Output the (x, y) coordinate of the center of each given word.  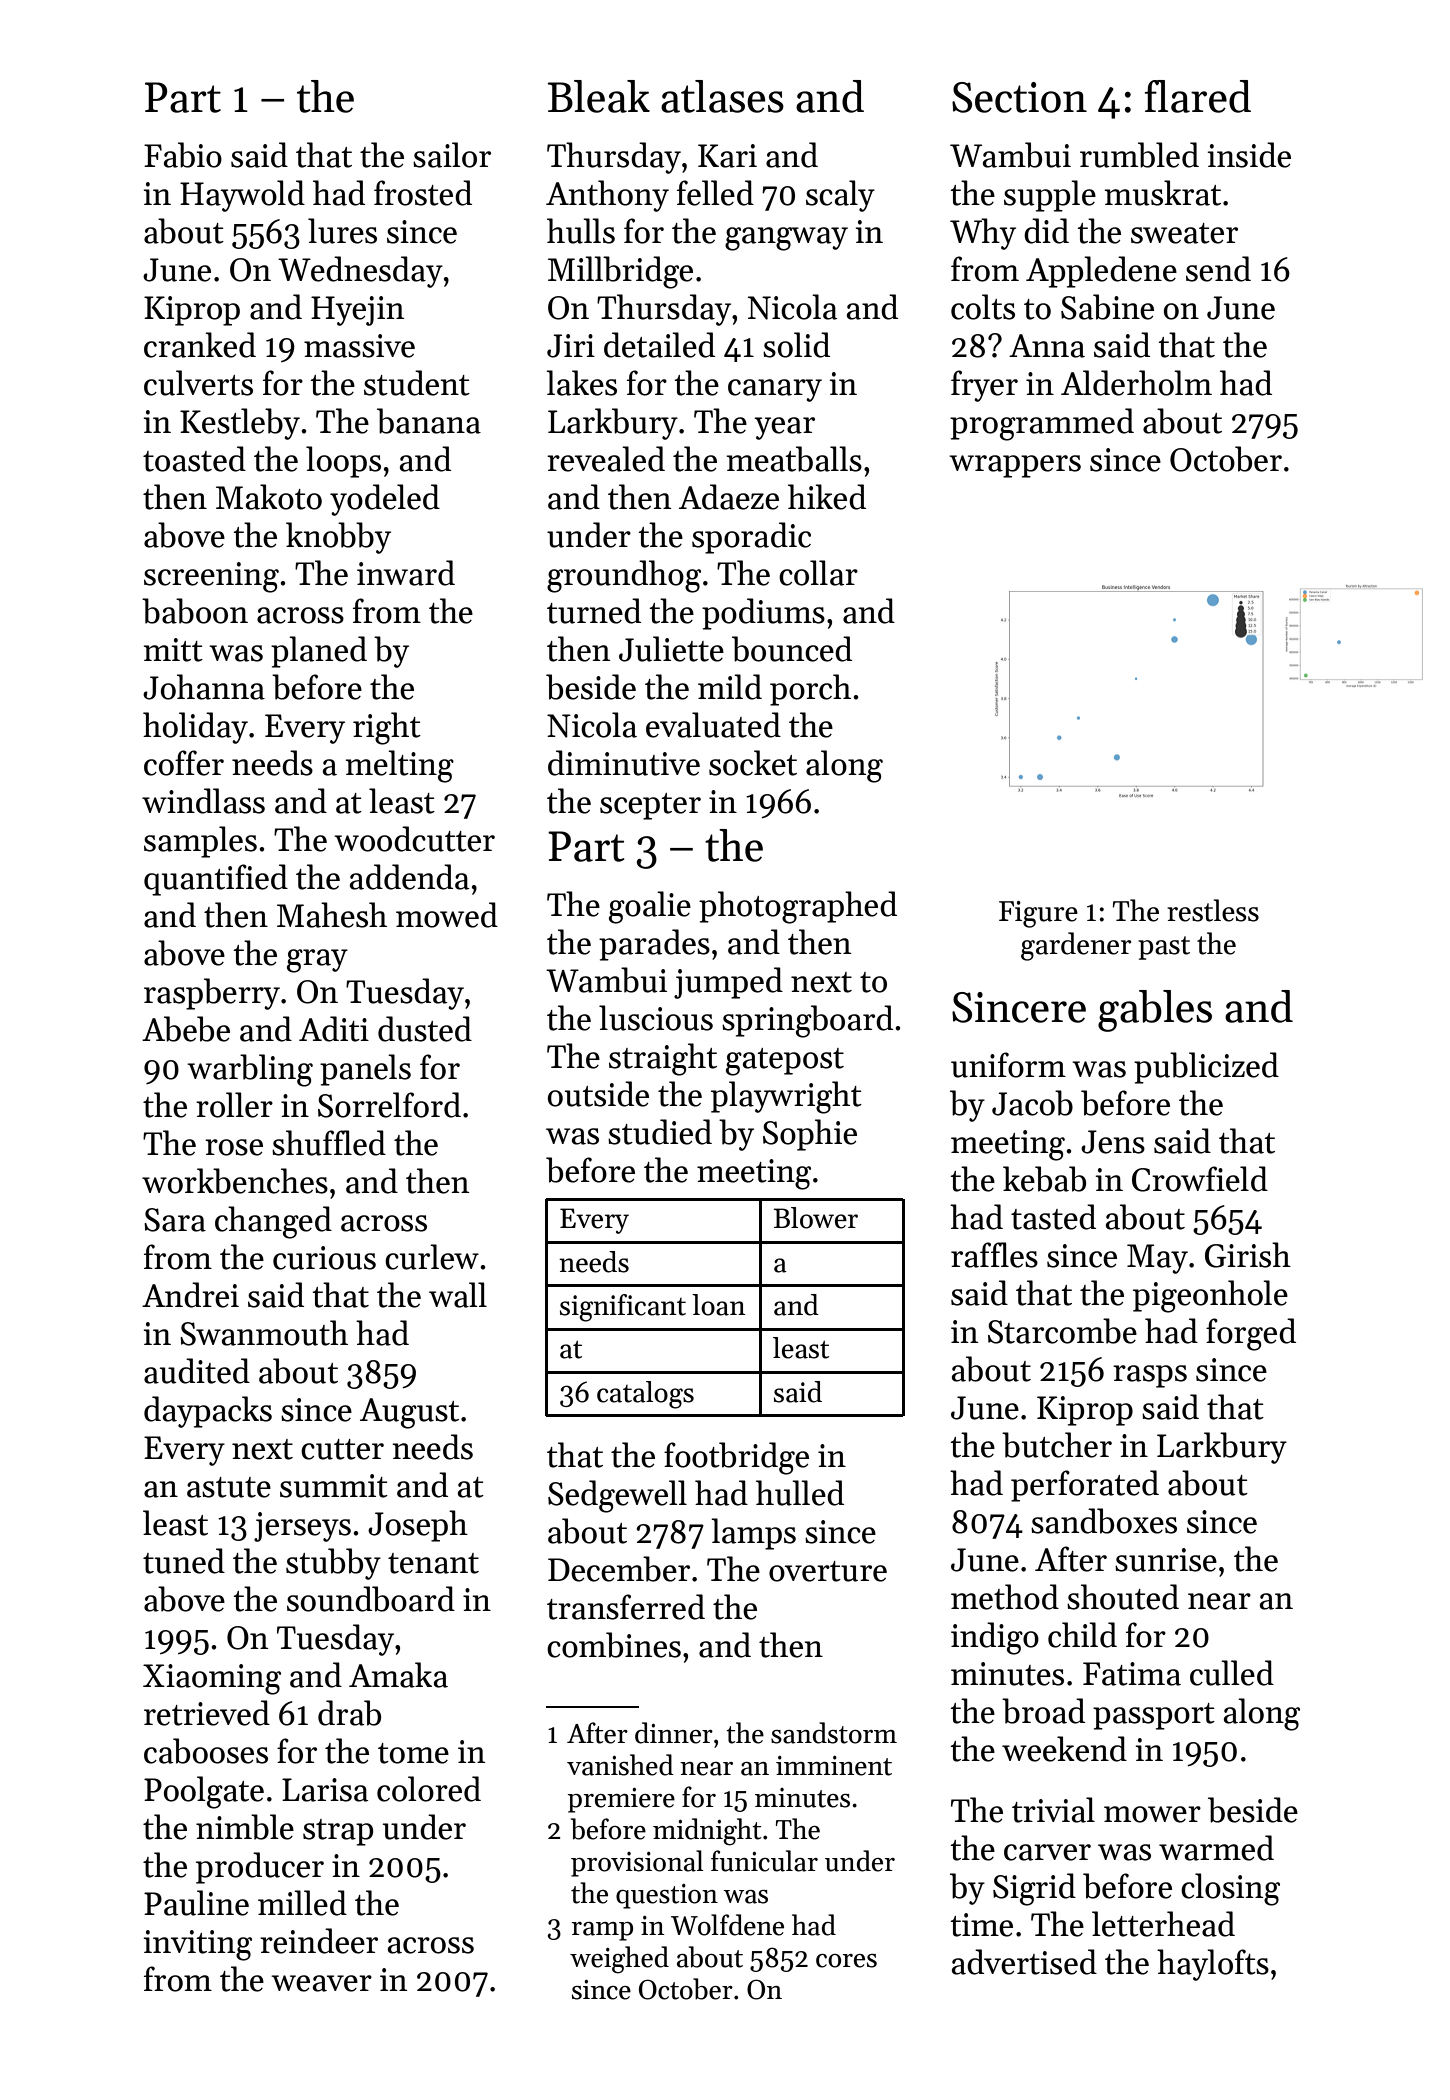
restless (1213, 910)
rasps (1150, 1376)
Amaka (398, 1675)
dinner (674, 1733)
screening (211, 577)
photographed (798, 907)
